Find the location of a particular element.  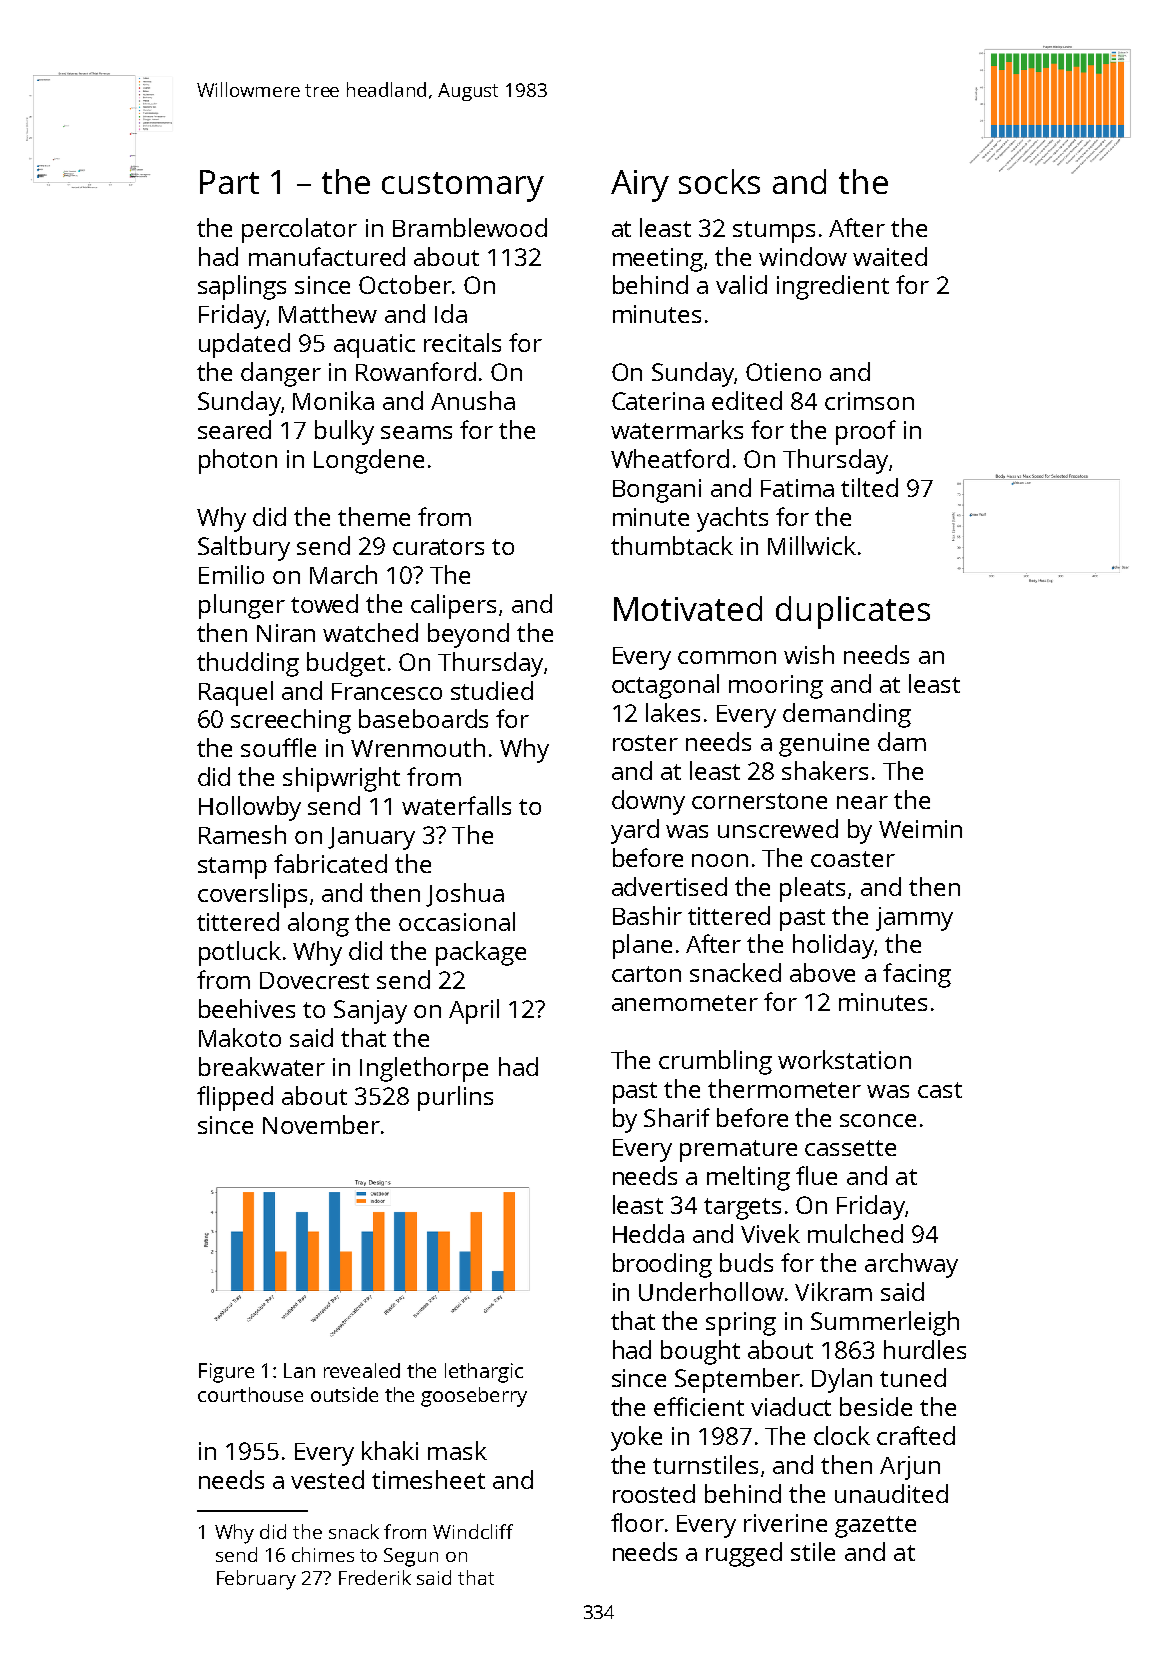

socks is located at coordinates (719, 181).
